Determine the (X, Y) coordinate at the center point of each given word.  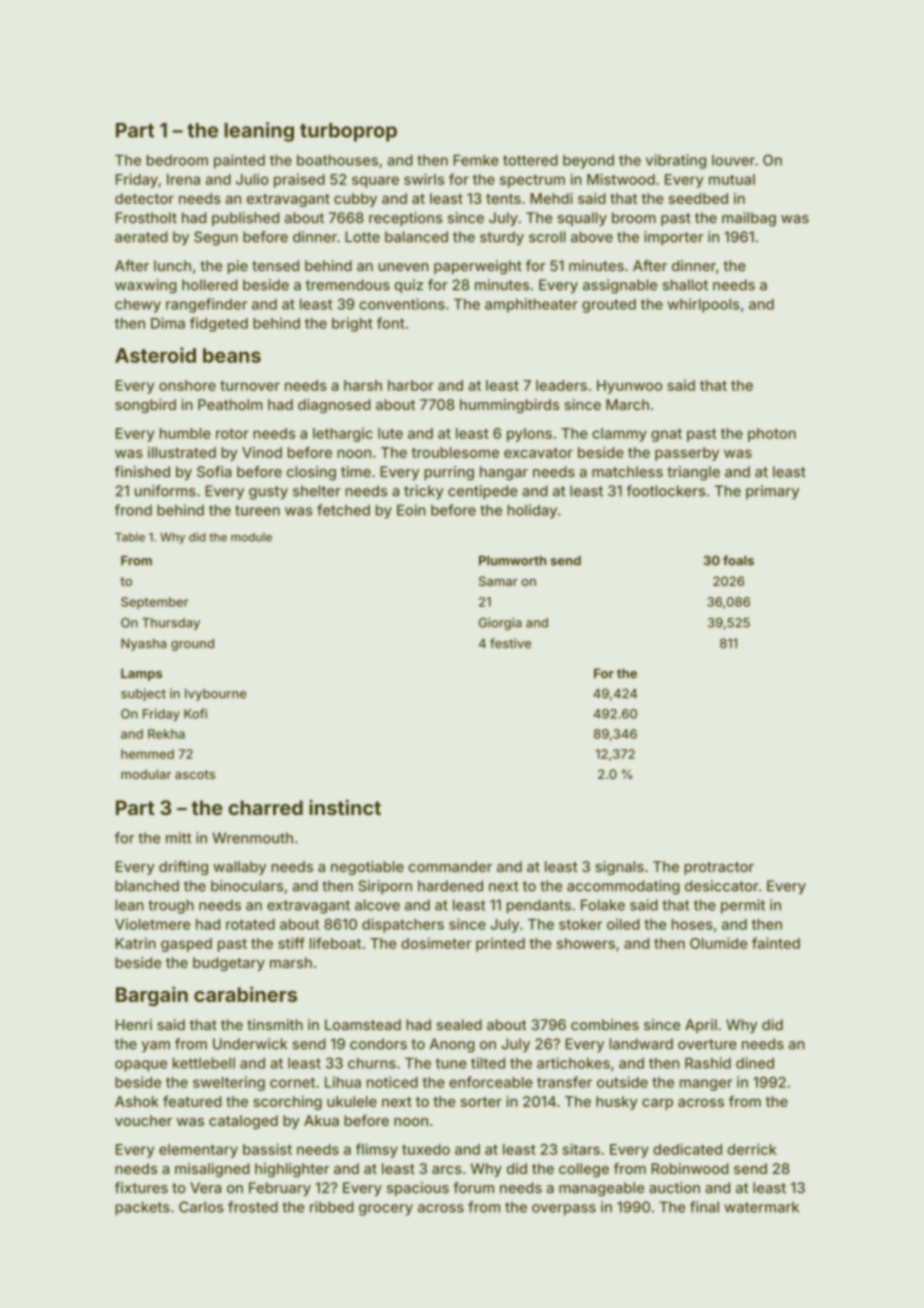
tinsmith (275, 1025)
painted (239, 161)
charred (265, 807)
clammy (619, 435)
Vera (205, 1188)
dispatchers (403, 925)
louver (733, 160)
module (251, 537)
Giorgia (500, 623)
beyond (588, 162)
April (701, 1026)
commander (450, 866)
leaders (561, 385)
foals (738, 560)
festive (510, 643)
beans (232, 355)
